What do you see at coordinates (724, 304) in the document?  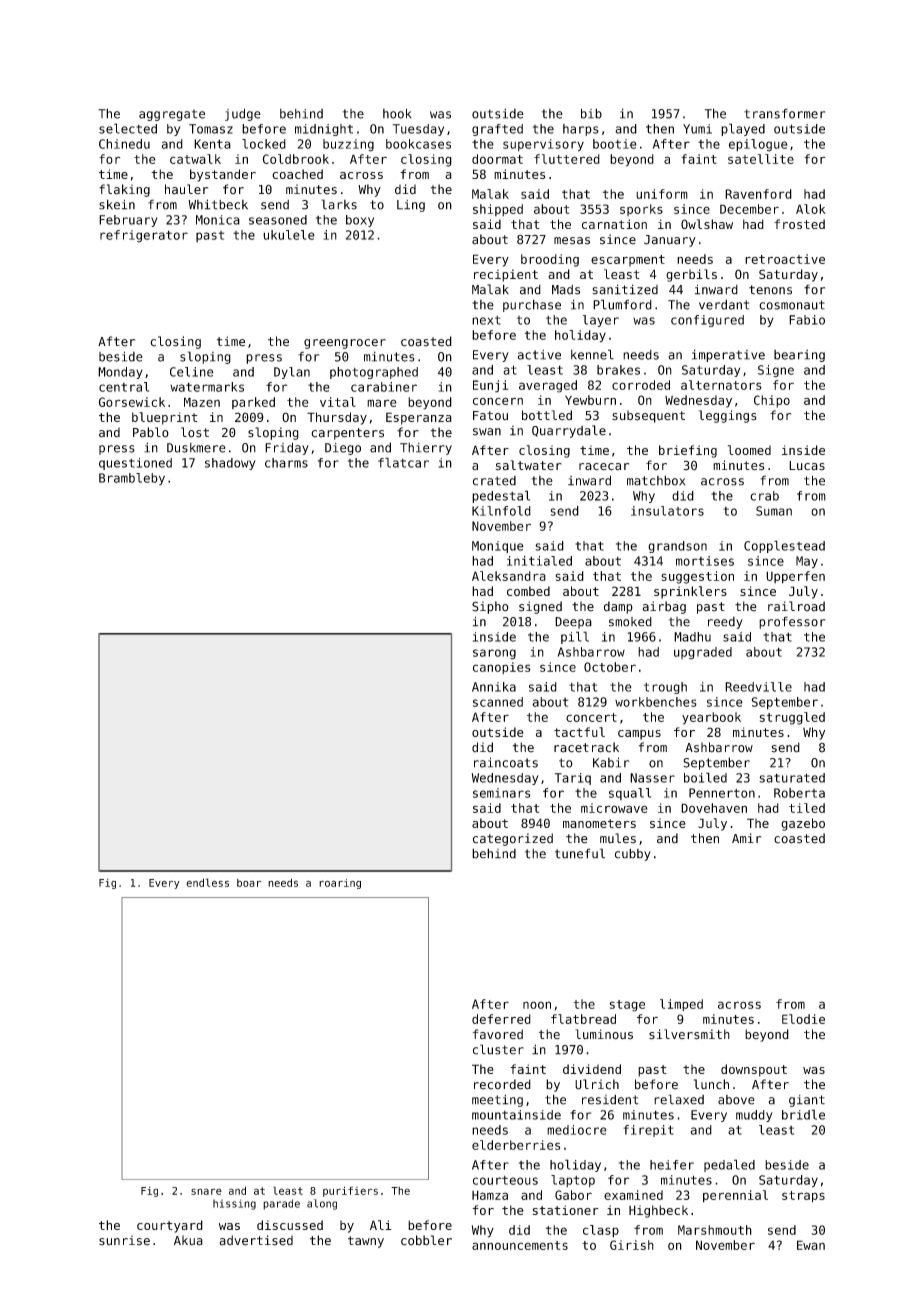 I see `verdant` at bounding box center [724, 304].
